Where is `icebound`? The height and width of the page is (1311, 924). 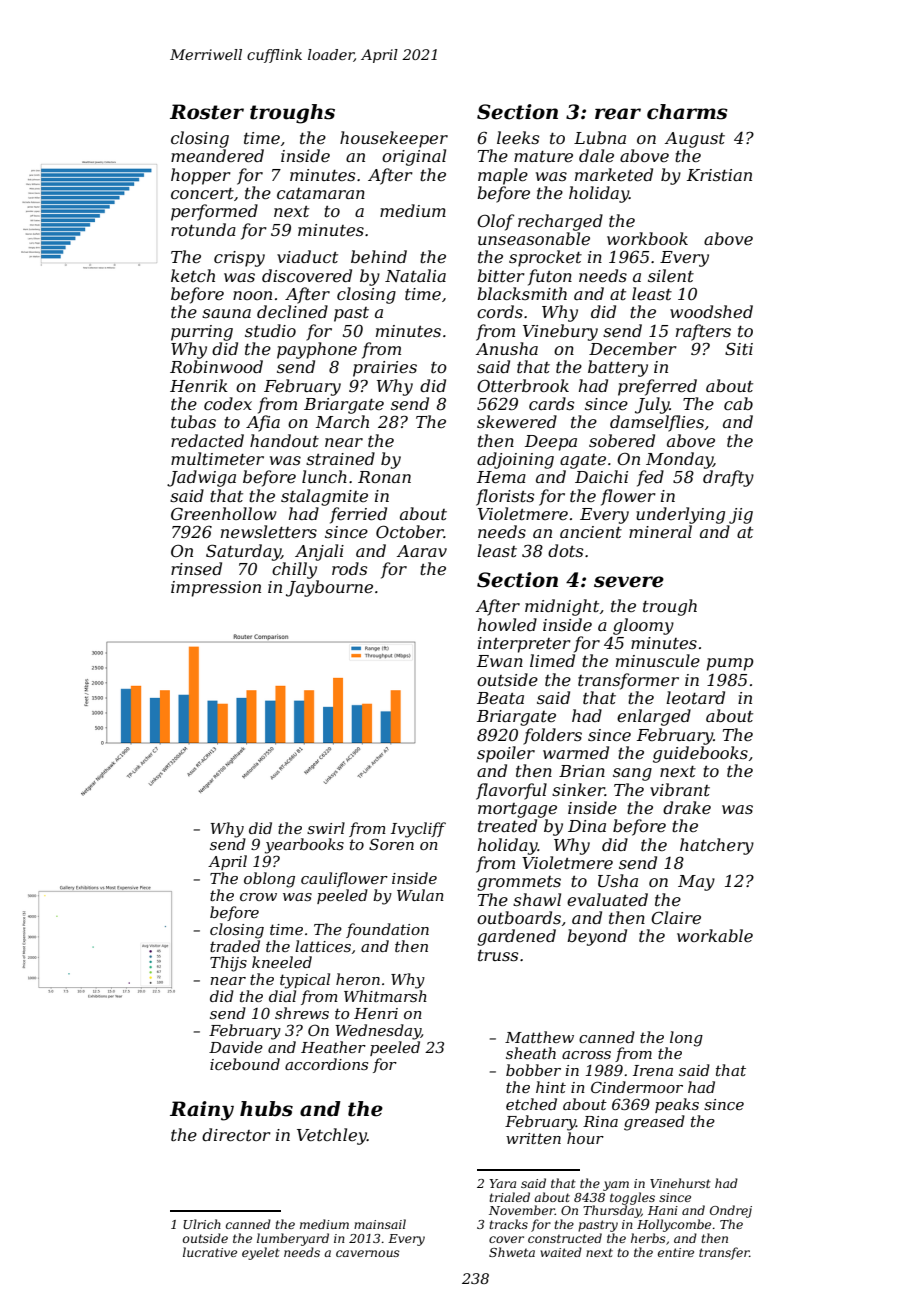 icebound is located at coordinates (245, 1064).
